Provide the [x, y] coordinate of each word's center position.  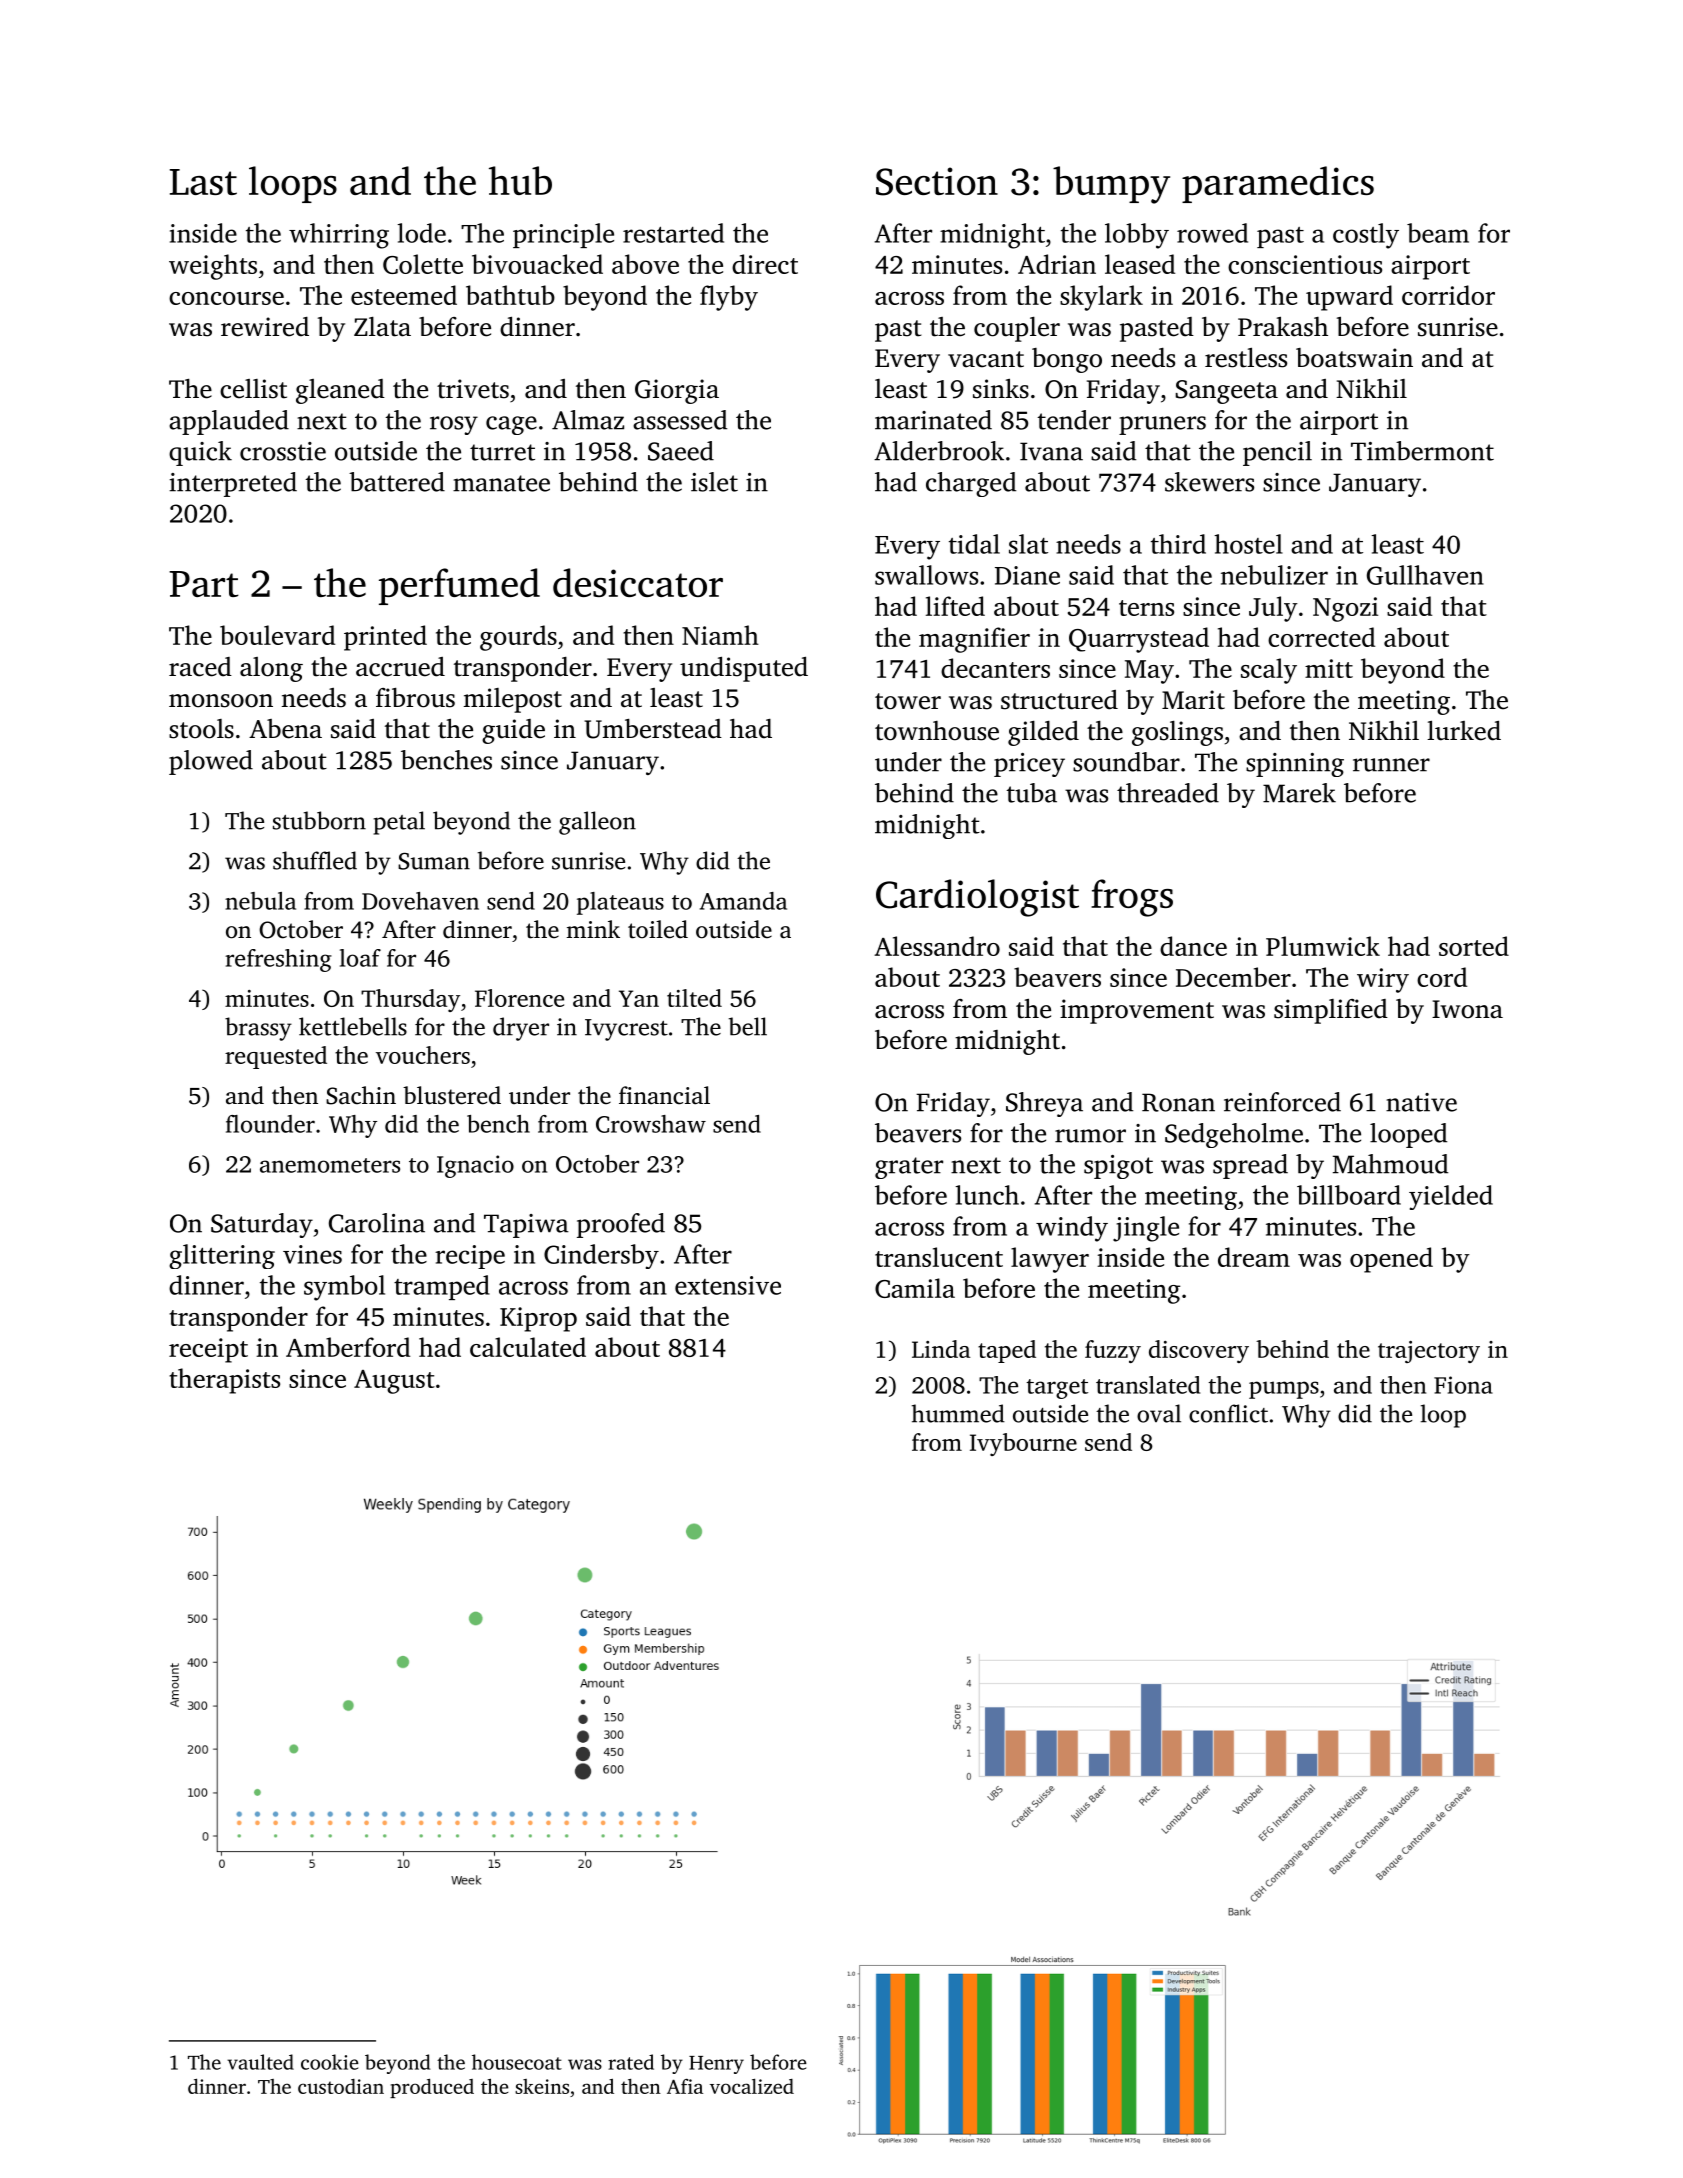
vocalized [752, 2086]
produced [432, 2088]
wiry [1383, 980]
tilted [694, 998]
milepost [513, 700]
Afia [685, 2086]
